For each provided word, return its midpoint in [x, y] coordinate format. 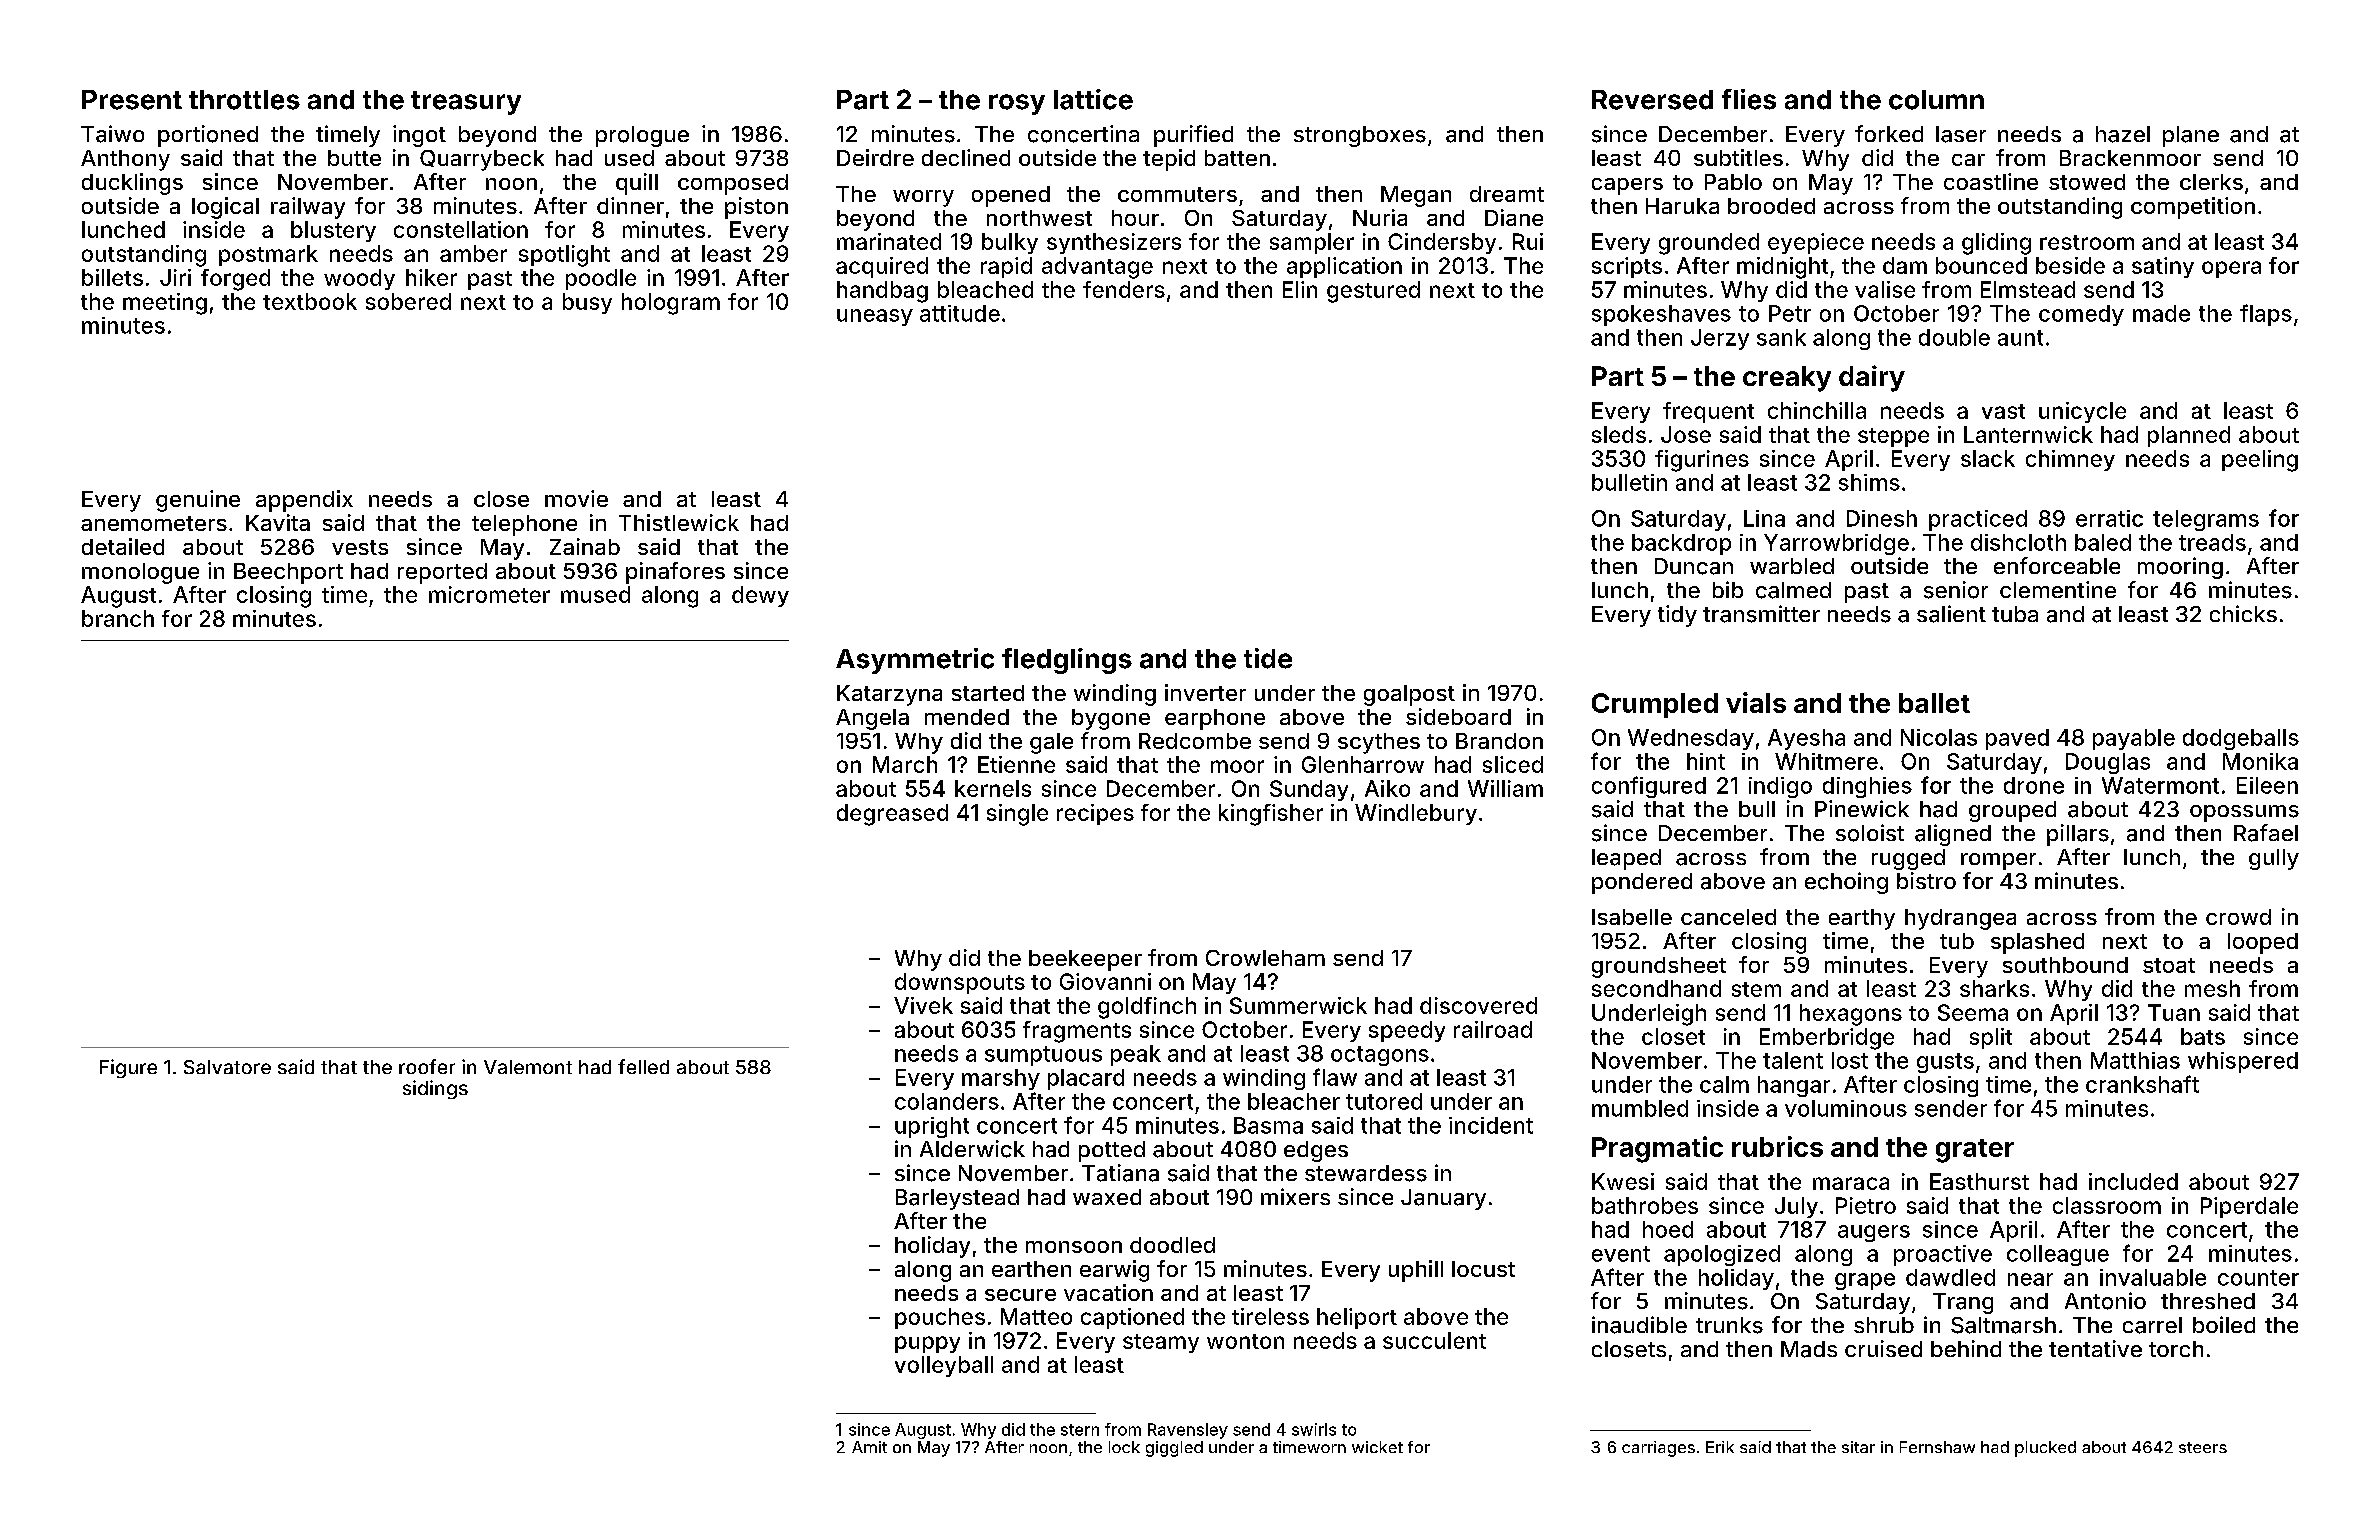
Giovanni [1105, 981]
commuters [1177, 194]
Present [132, 100]
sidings [435, 1089]
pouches [940, 1318]
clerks [2211, 182]
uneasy [875, 317]
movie [576, 498]
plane [2191, 136]
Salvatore [227, 1067]
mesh [2212, 988]
